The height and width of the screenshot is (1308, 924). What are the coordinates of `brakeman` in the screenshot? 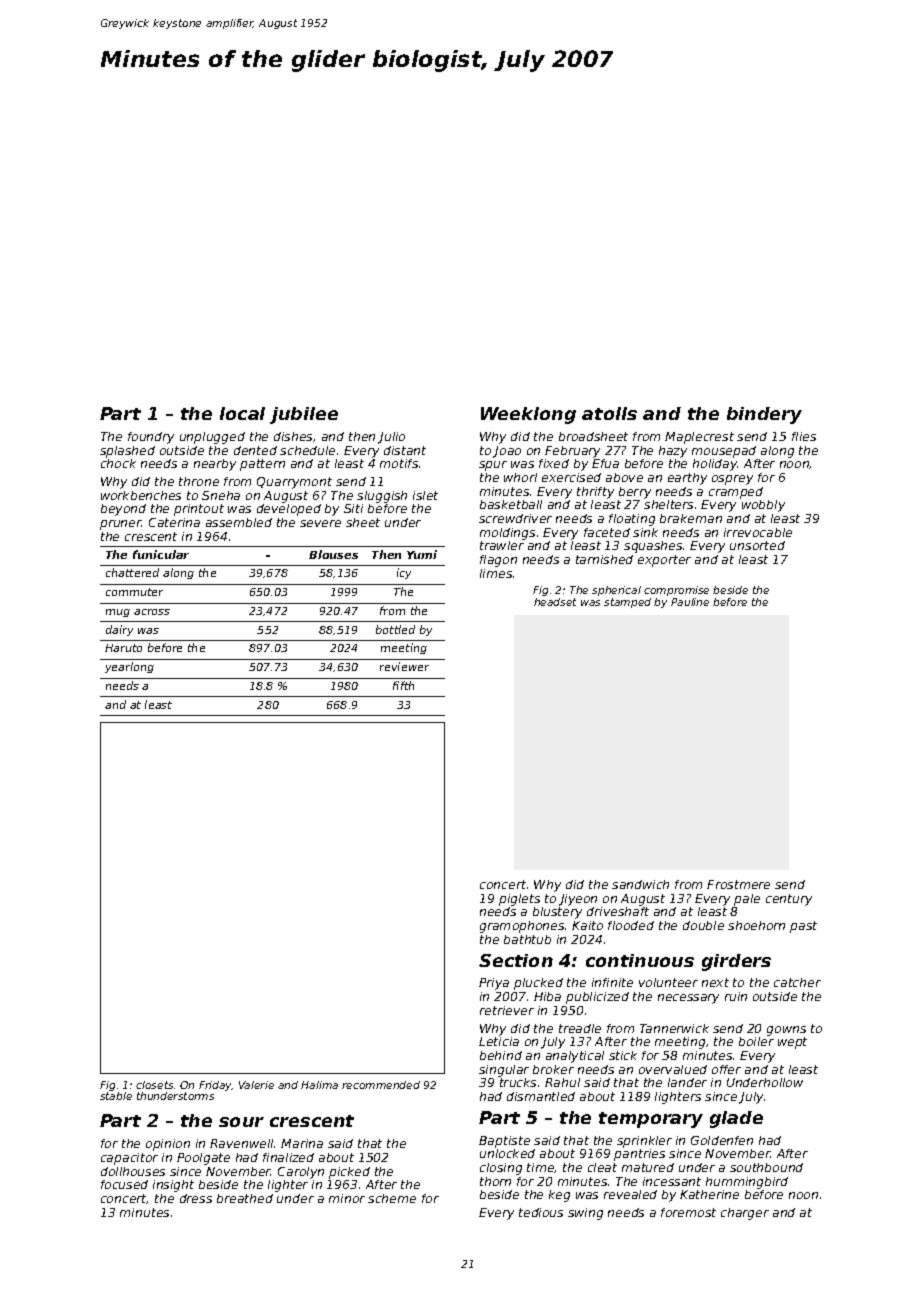 It's located at (691, 518).
